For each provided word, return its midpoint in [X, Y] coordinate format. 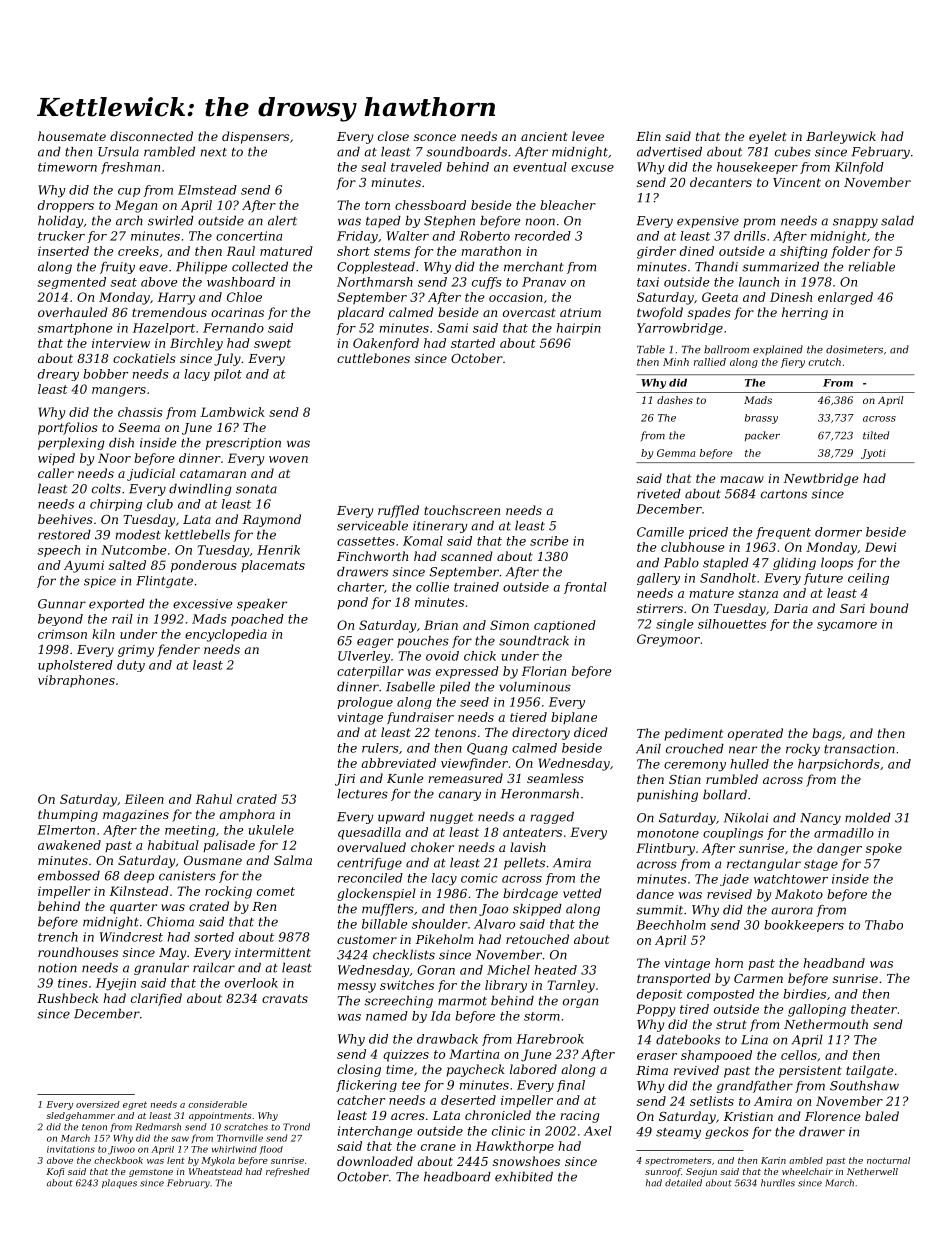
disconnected [151, 136]
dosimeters [854, 349]
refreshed [288, 1172]
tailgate [869, 1071]
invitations [71, 1149]
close [393, 136]
